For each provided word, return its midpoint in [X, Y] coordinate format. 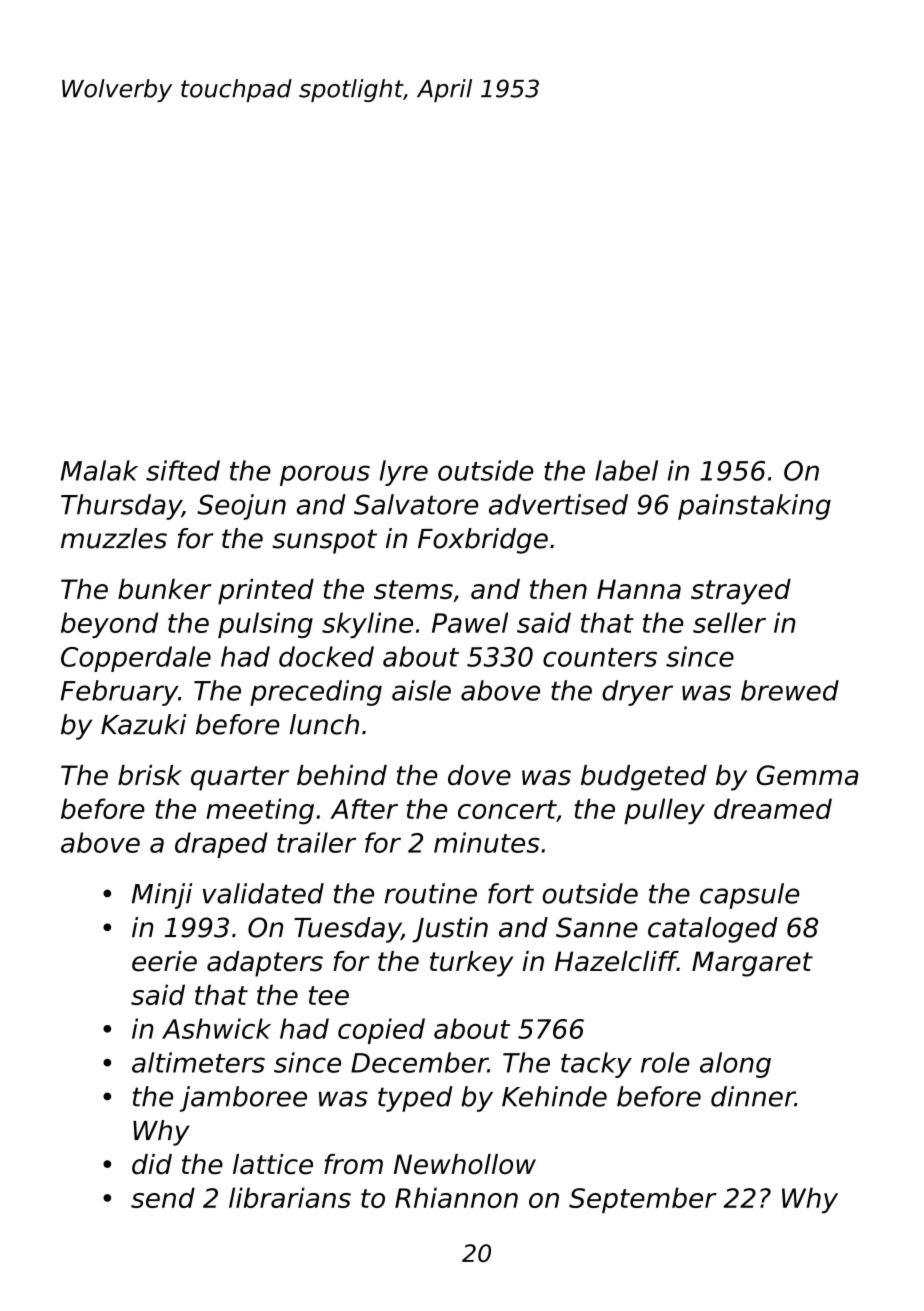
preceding [316, 693]
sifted [183, 470]
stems [413, 589]
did [152, 1164]
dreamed [773, 808]
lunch [324, 724]
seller [729, 622]
